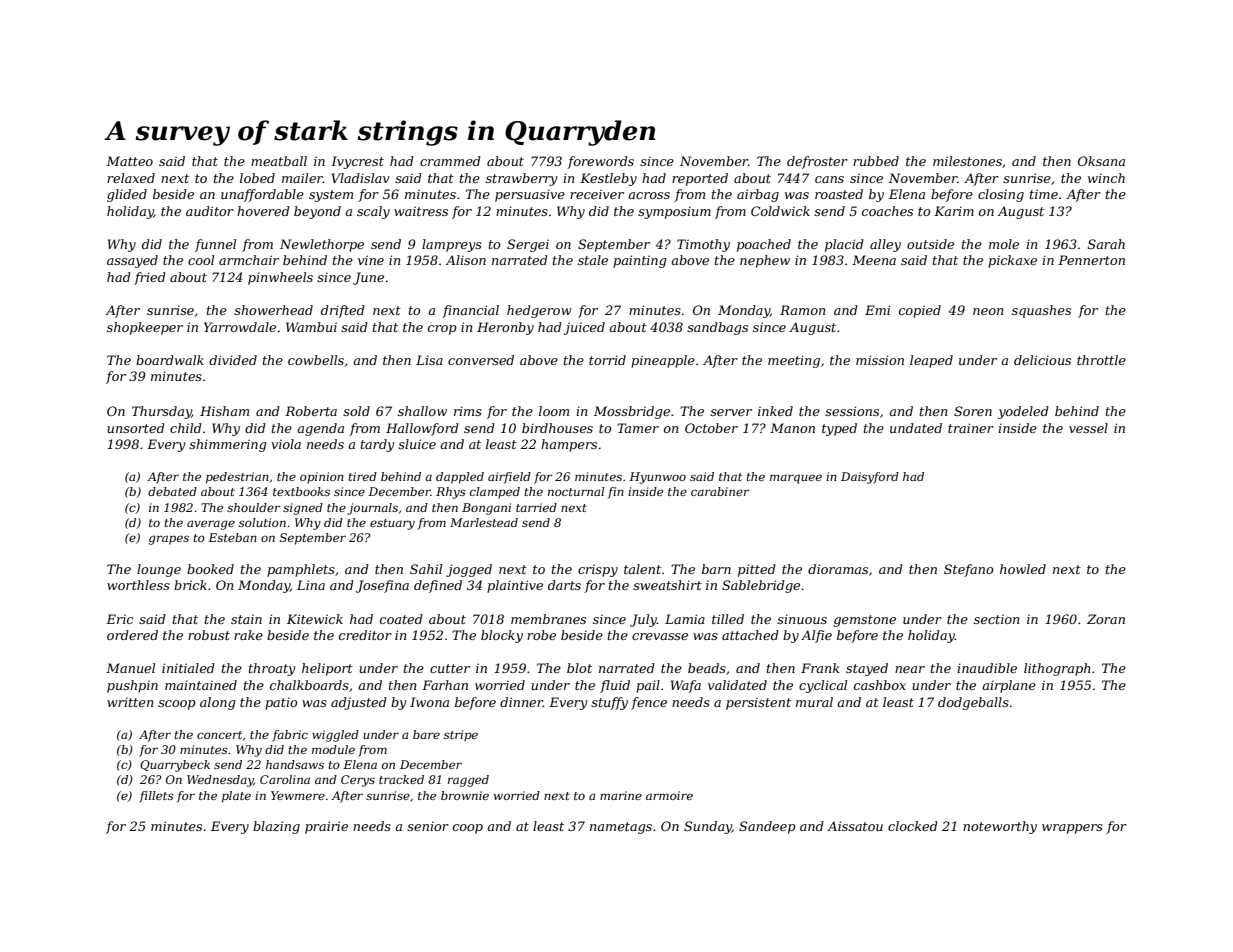 The image size is (1233, 952). What do you see at coordinates (1088, 428) in the document?
I see `vessel` at bounding box center [1088, 428].
